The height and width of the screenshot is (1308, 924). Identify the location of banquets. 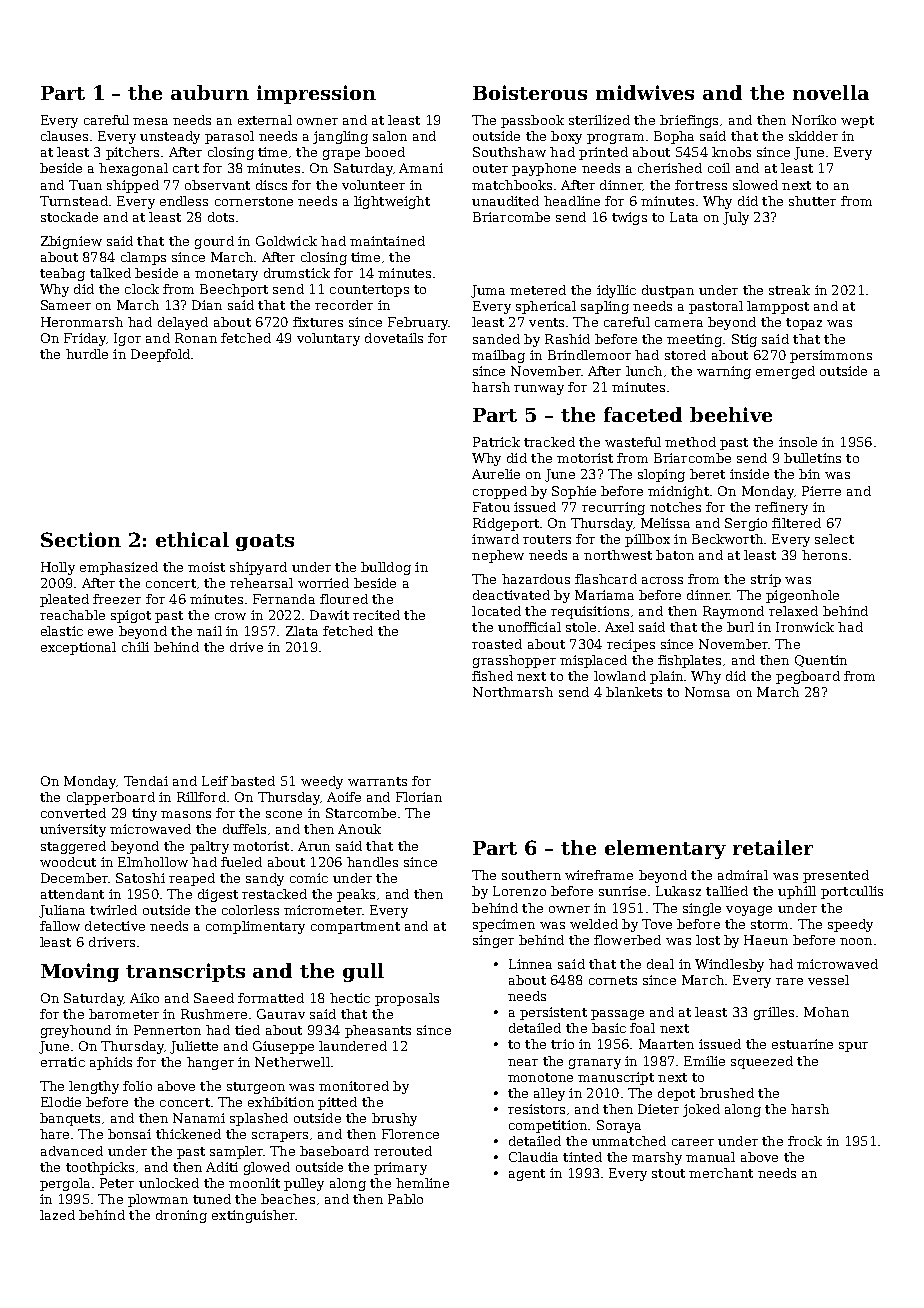
(70, 1119).
